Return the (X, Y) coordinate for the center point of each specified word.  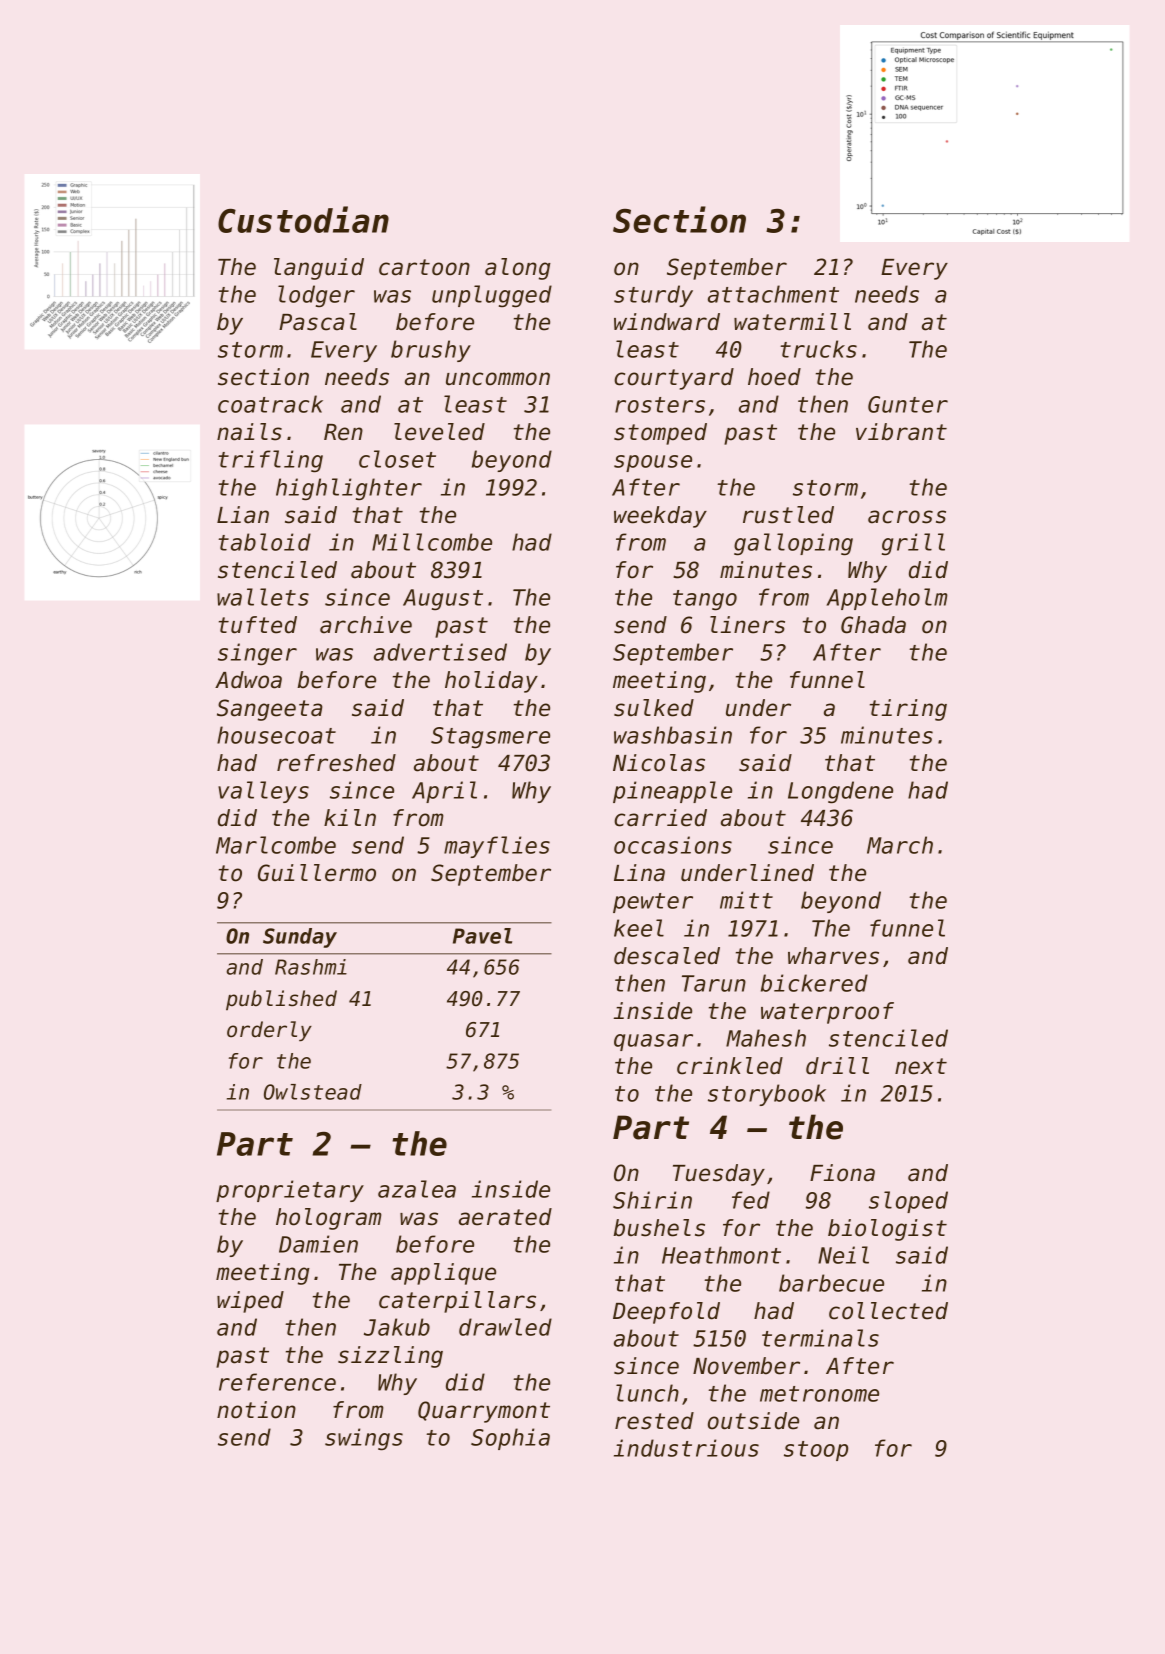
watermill (792, 322)
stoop (816, 1451)
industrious (686, 1448)
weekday (660, 517)
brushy (431, 351)
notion (256, 1410)
